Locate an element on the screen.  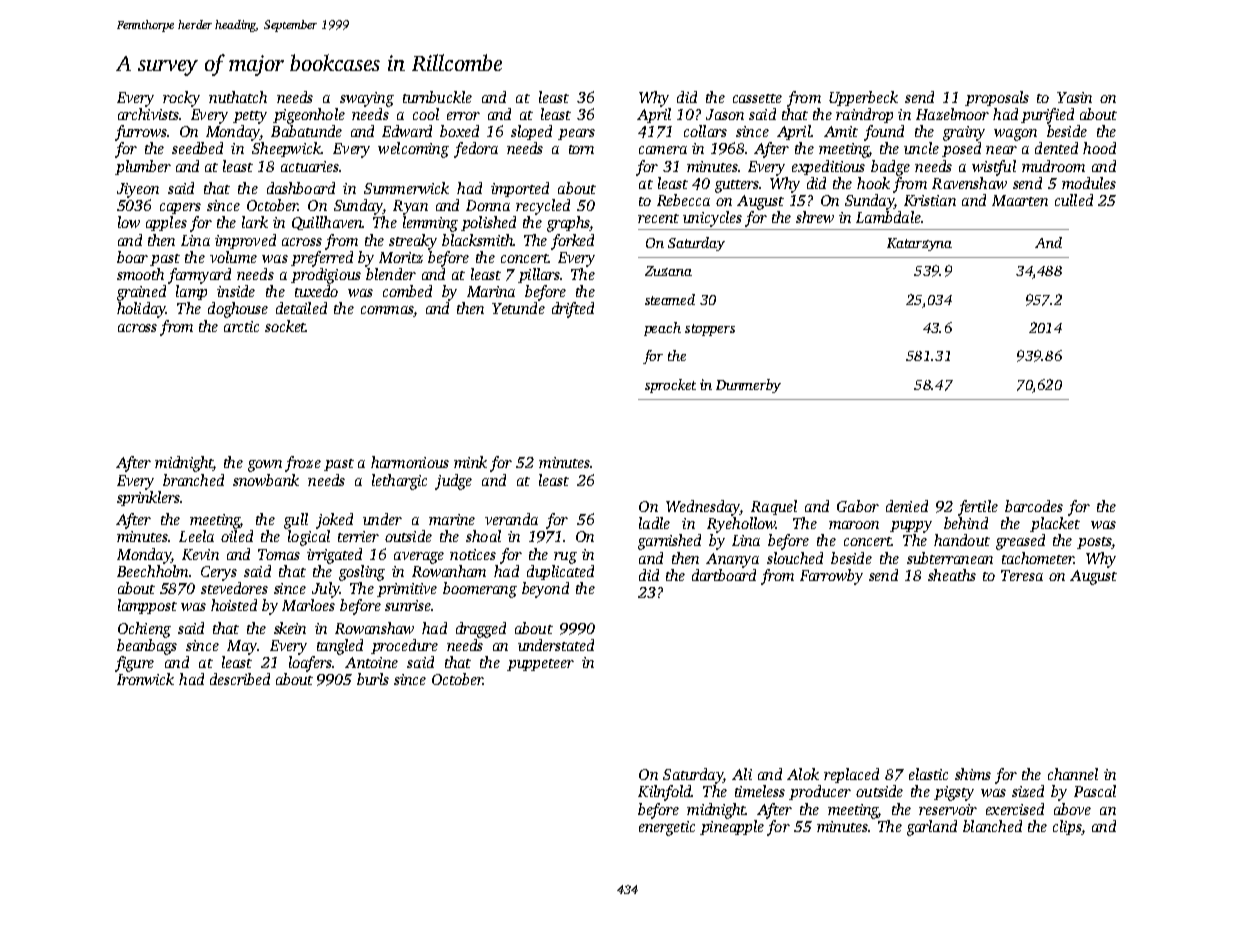
peach is located at coordinates (662, 329).
